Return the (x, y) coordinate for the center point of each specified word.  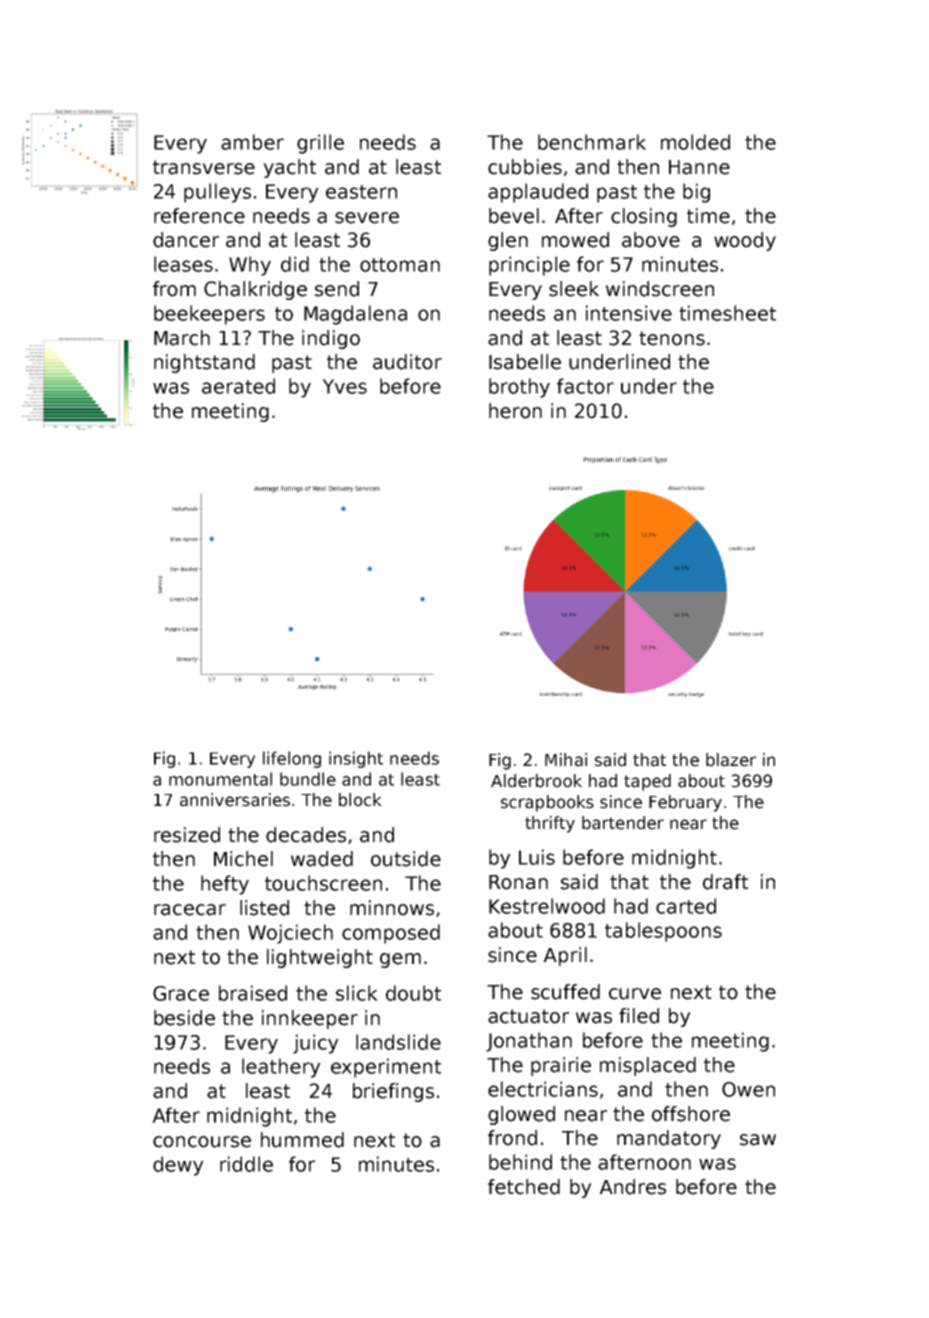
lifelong (292, 759)
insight (356, 759)
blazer (731, 760)
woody (745, 241)
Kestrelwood (547, 906)
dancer (186, 240)
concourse (202, 1142)
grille (320, 144)
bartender (623, 823)
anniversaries (235, 800)
